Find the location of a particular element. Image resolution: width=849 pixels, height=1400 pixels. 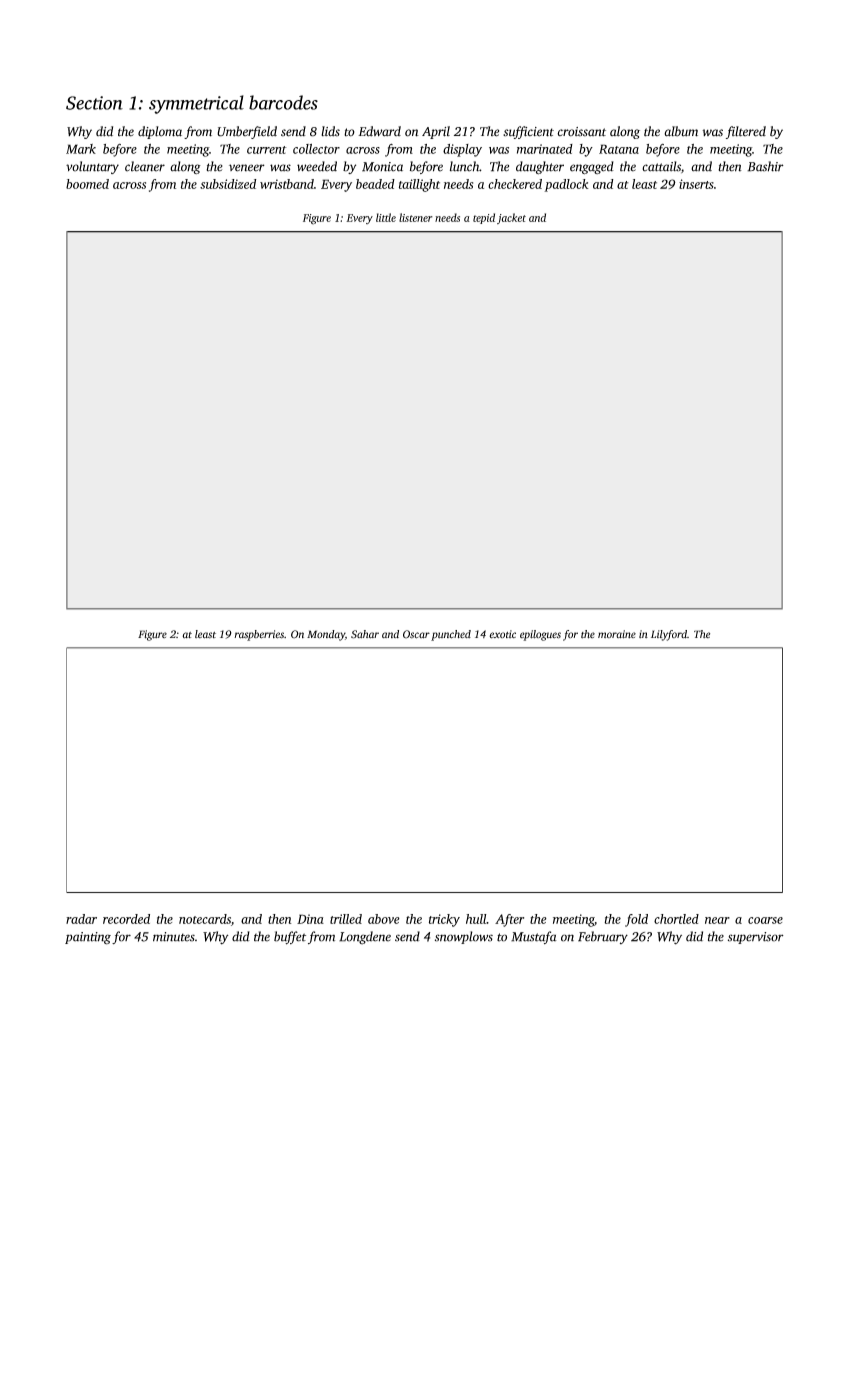

boomed is located at coordinates (87, 184).
